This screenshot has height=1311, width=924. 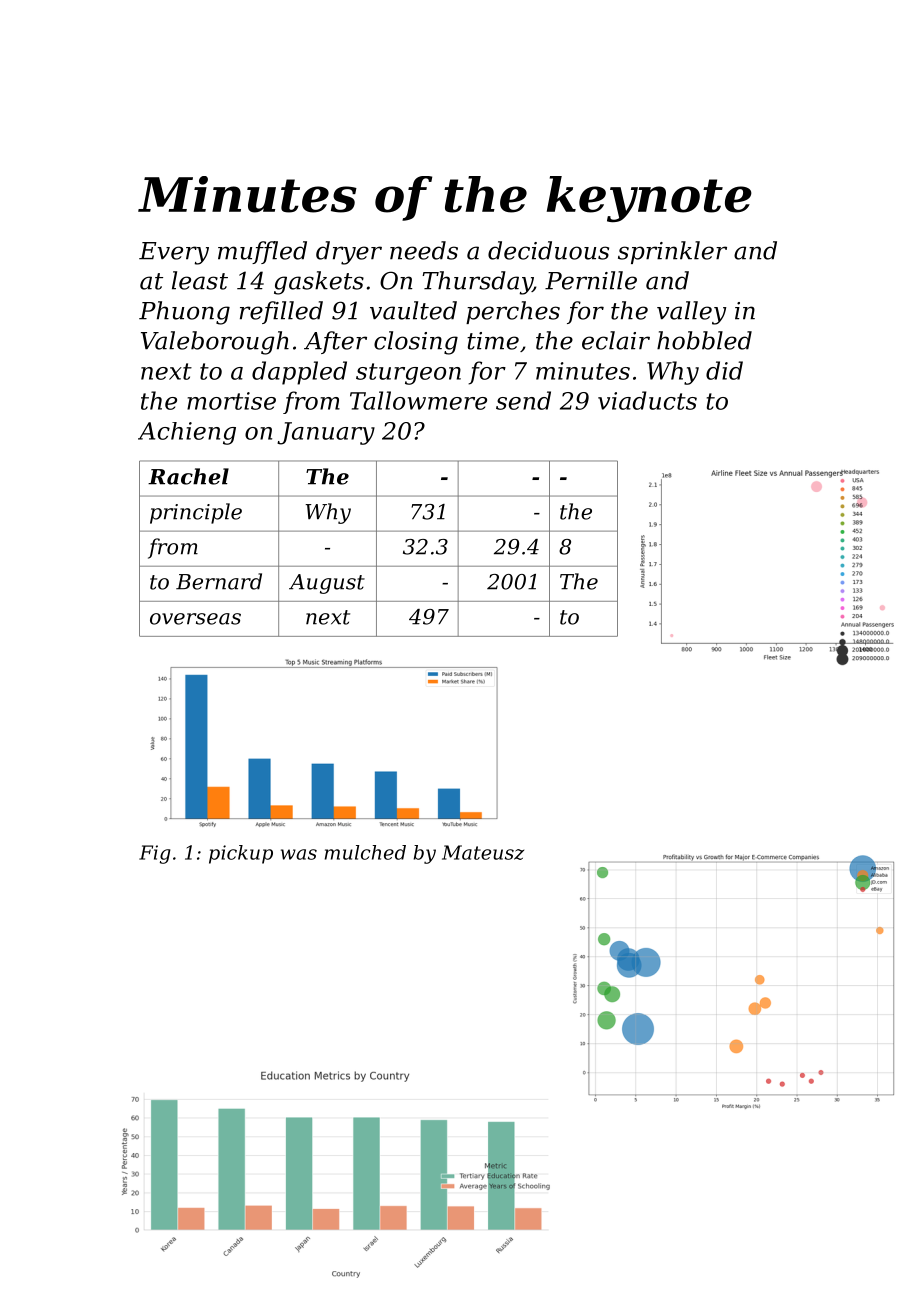 What do you see at coordinates (231, 401) in the screenshot?
I see `mortise` at bounding box center [231, 401].
